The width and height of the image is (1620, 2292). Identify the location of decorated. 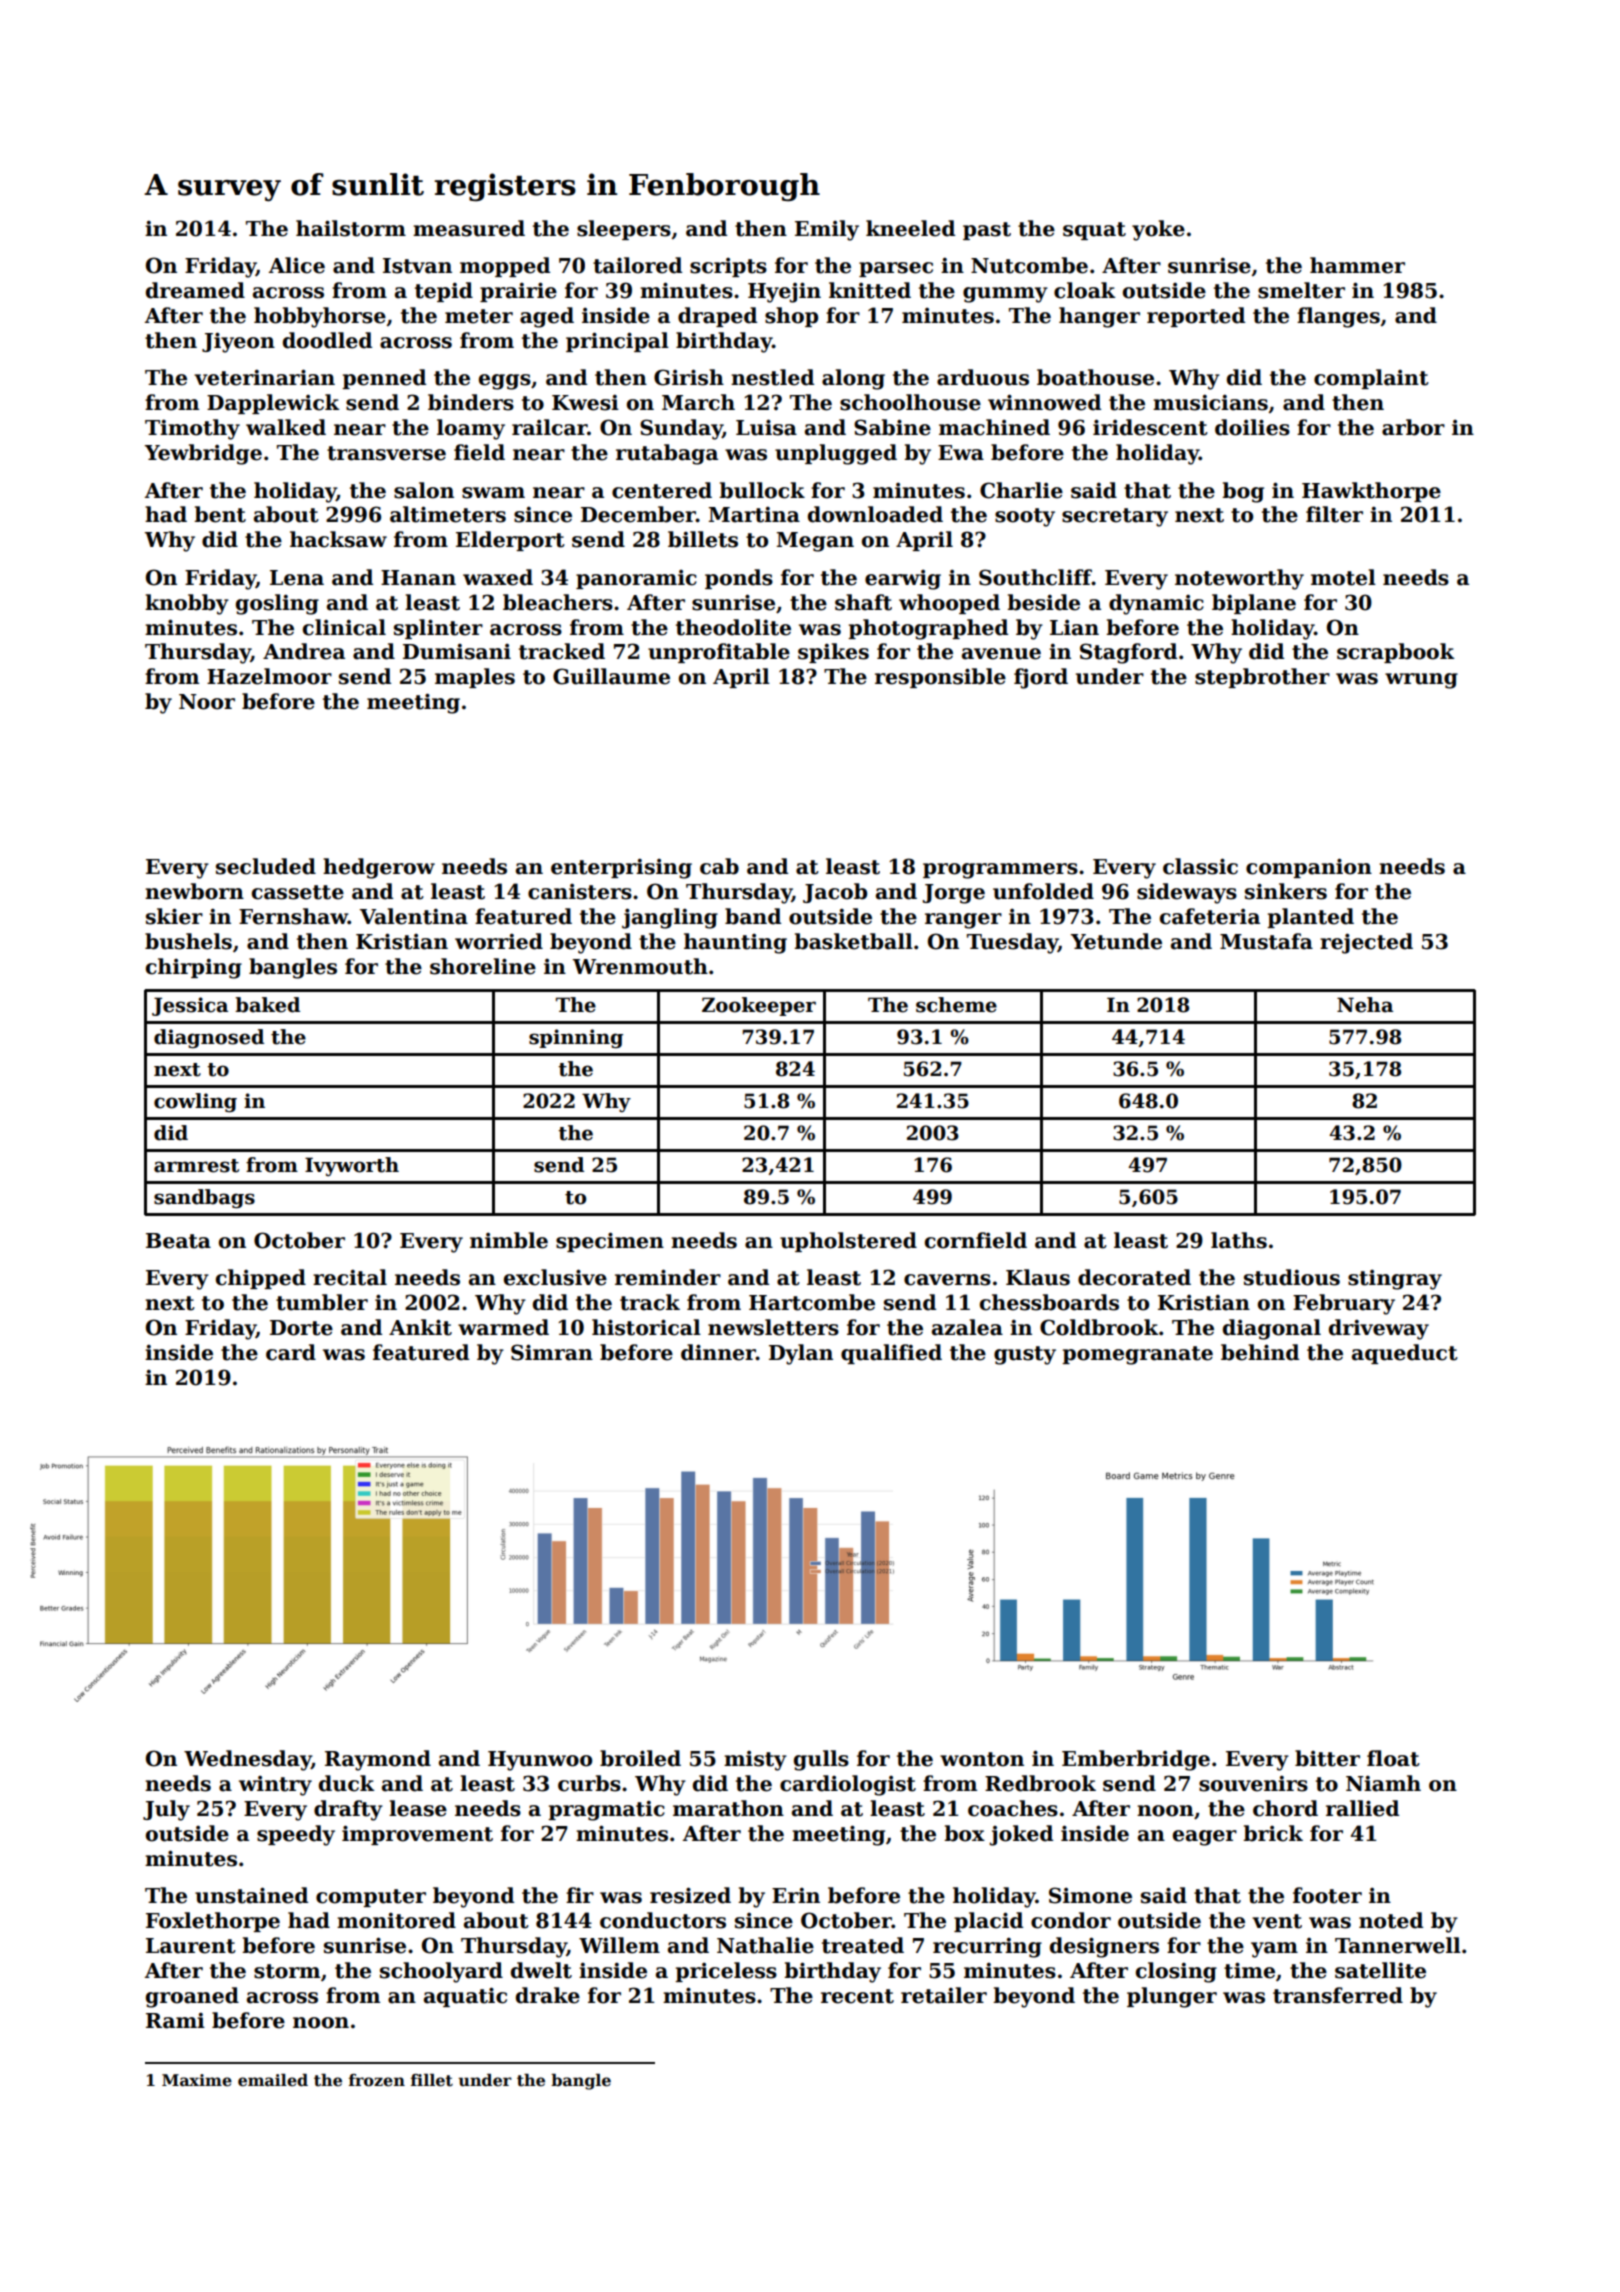
(1134, 1277).
